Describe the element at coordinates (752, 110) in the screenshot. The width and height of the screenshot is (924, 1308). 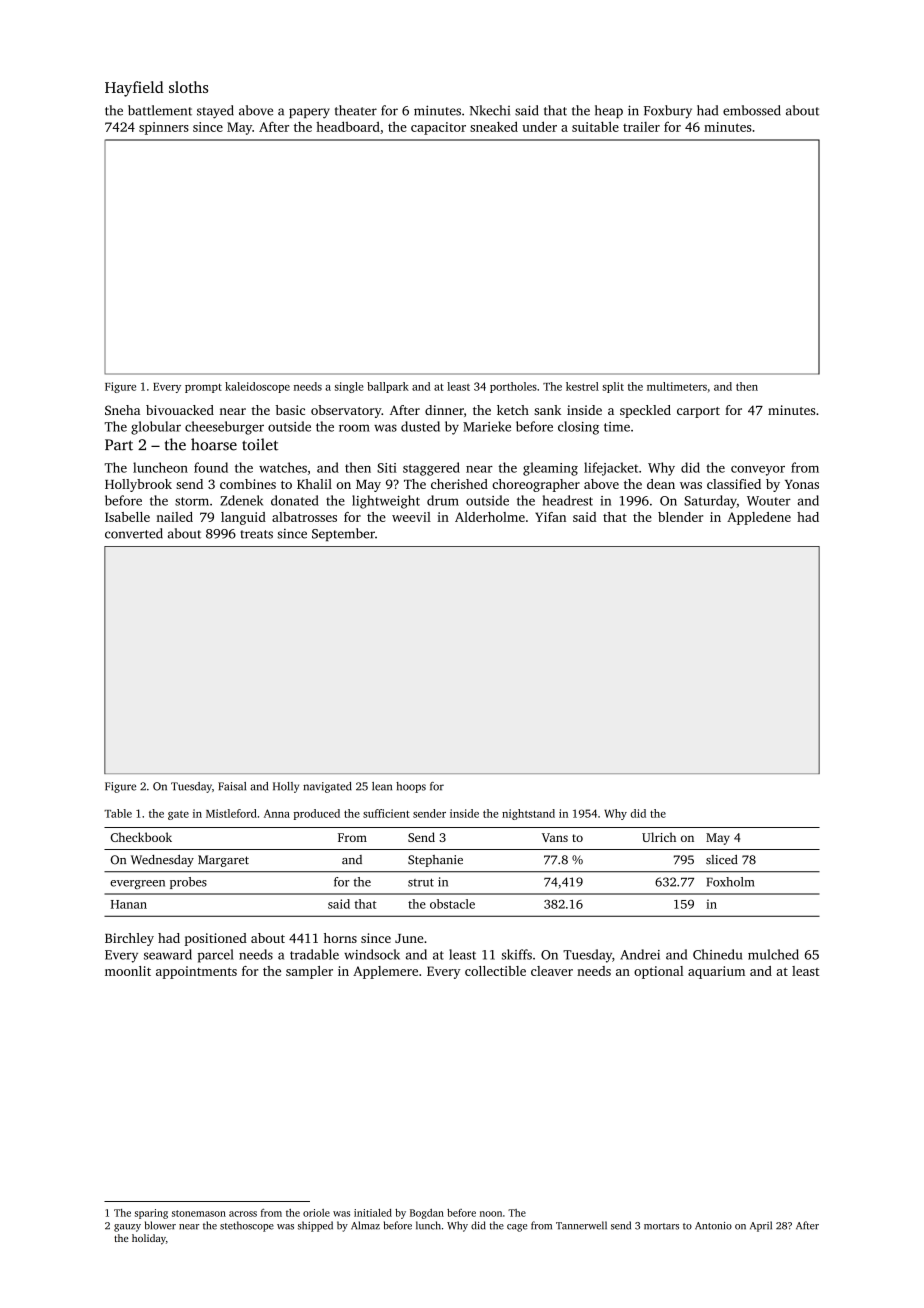
I see `embossed` at that location.
